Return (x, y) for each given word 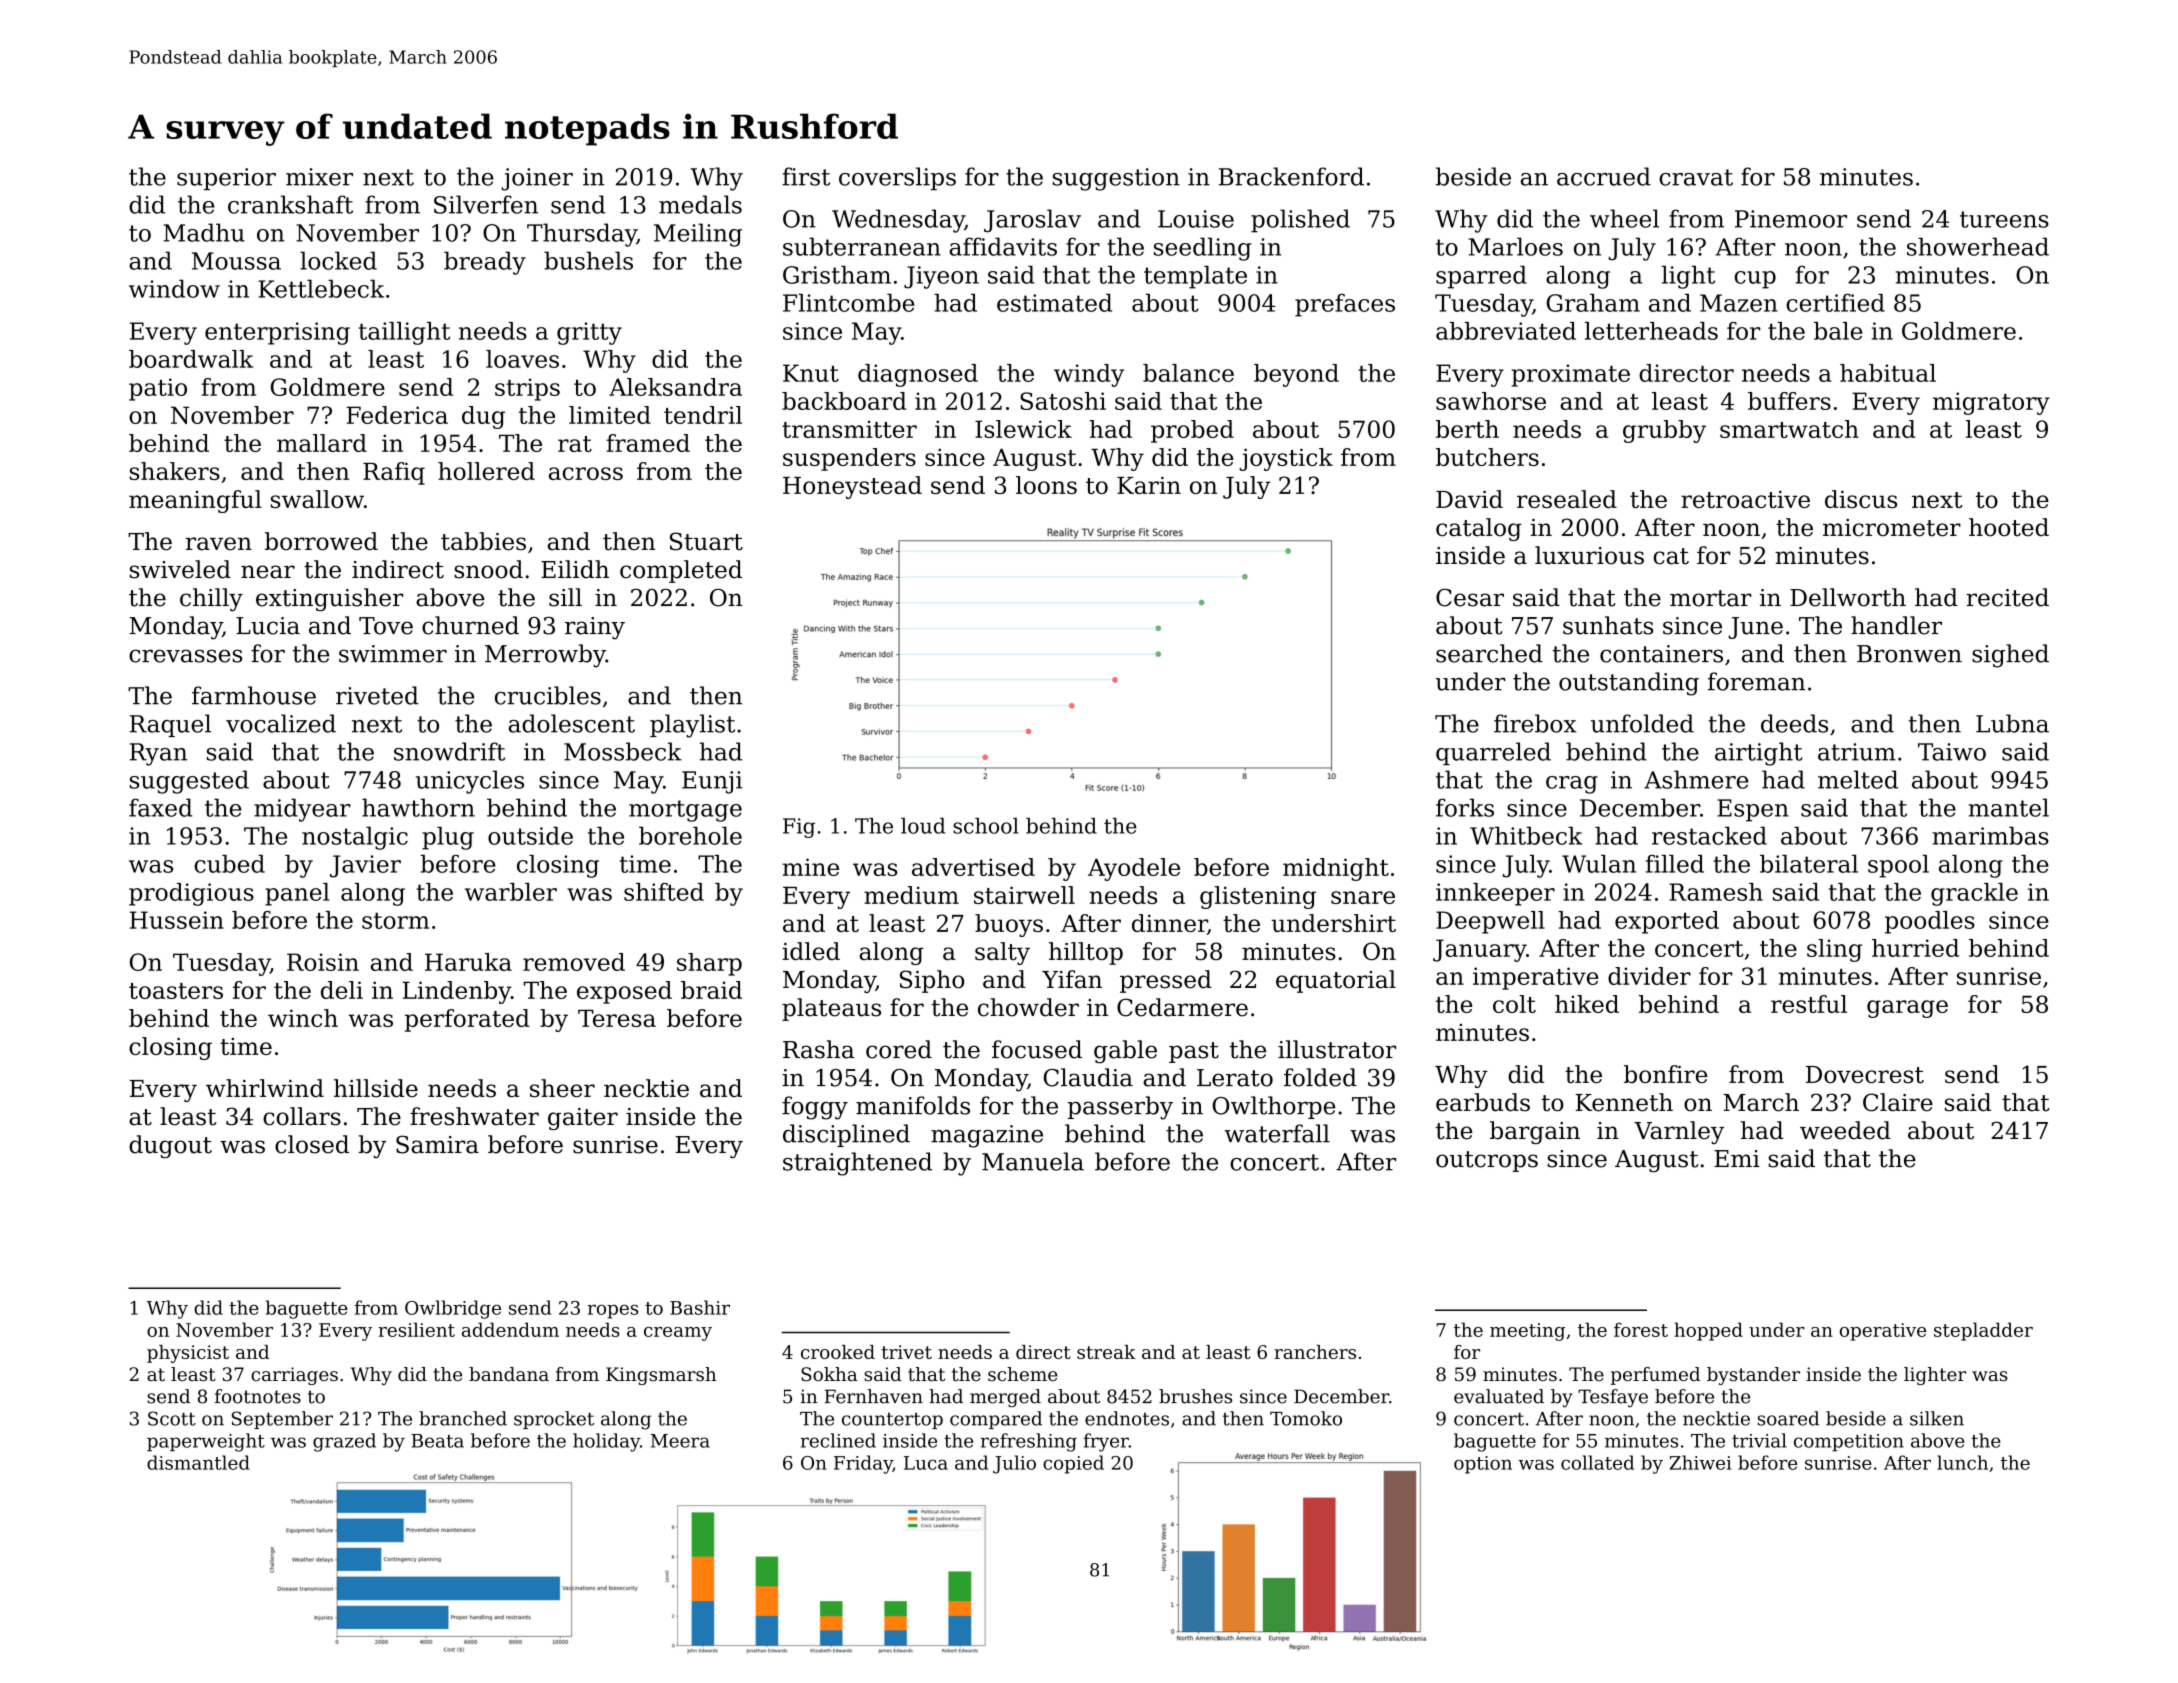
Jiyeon (941, 277)
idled (811, 951)
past (1194, 1052)
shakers (175, 471)
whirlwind (265, 1088)
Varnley (1679, 1132)
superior (226, 179)
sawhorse (1491, 401)
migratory (1991, 403)
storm (395, 920)
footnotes (258, 1396)
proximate (1570, 375)
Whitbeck (1526, 835)
